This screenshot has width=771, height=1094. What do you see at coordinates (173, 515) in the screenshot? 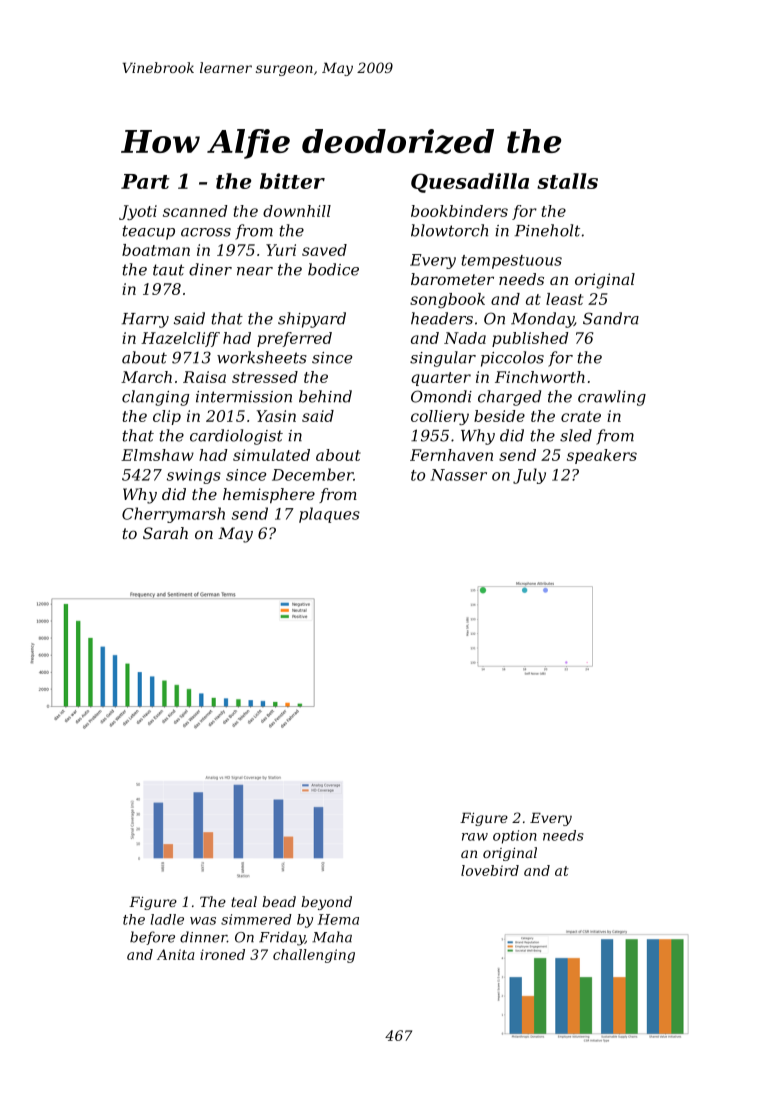
I see `Cherrymarsh` at bounding box center [173, 515].
